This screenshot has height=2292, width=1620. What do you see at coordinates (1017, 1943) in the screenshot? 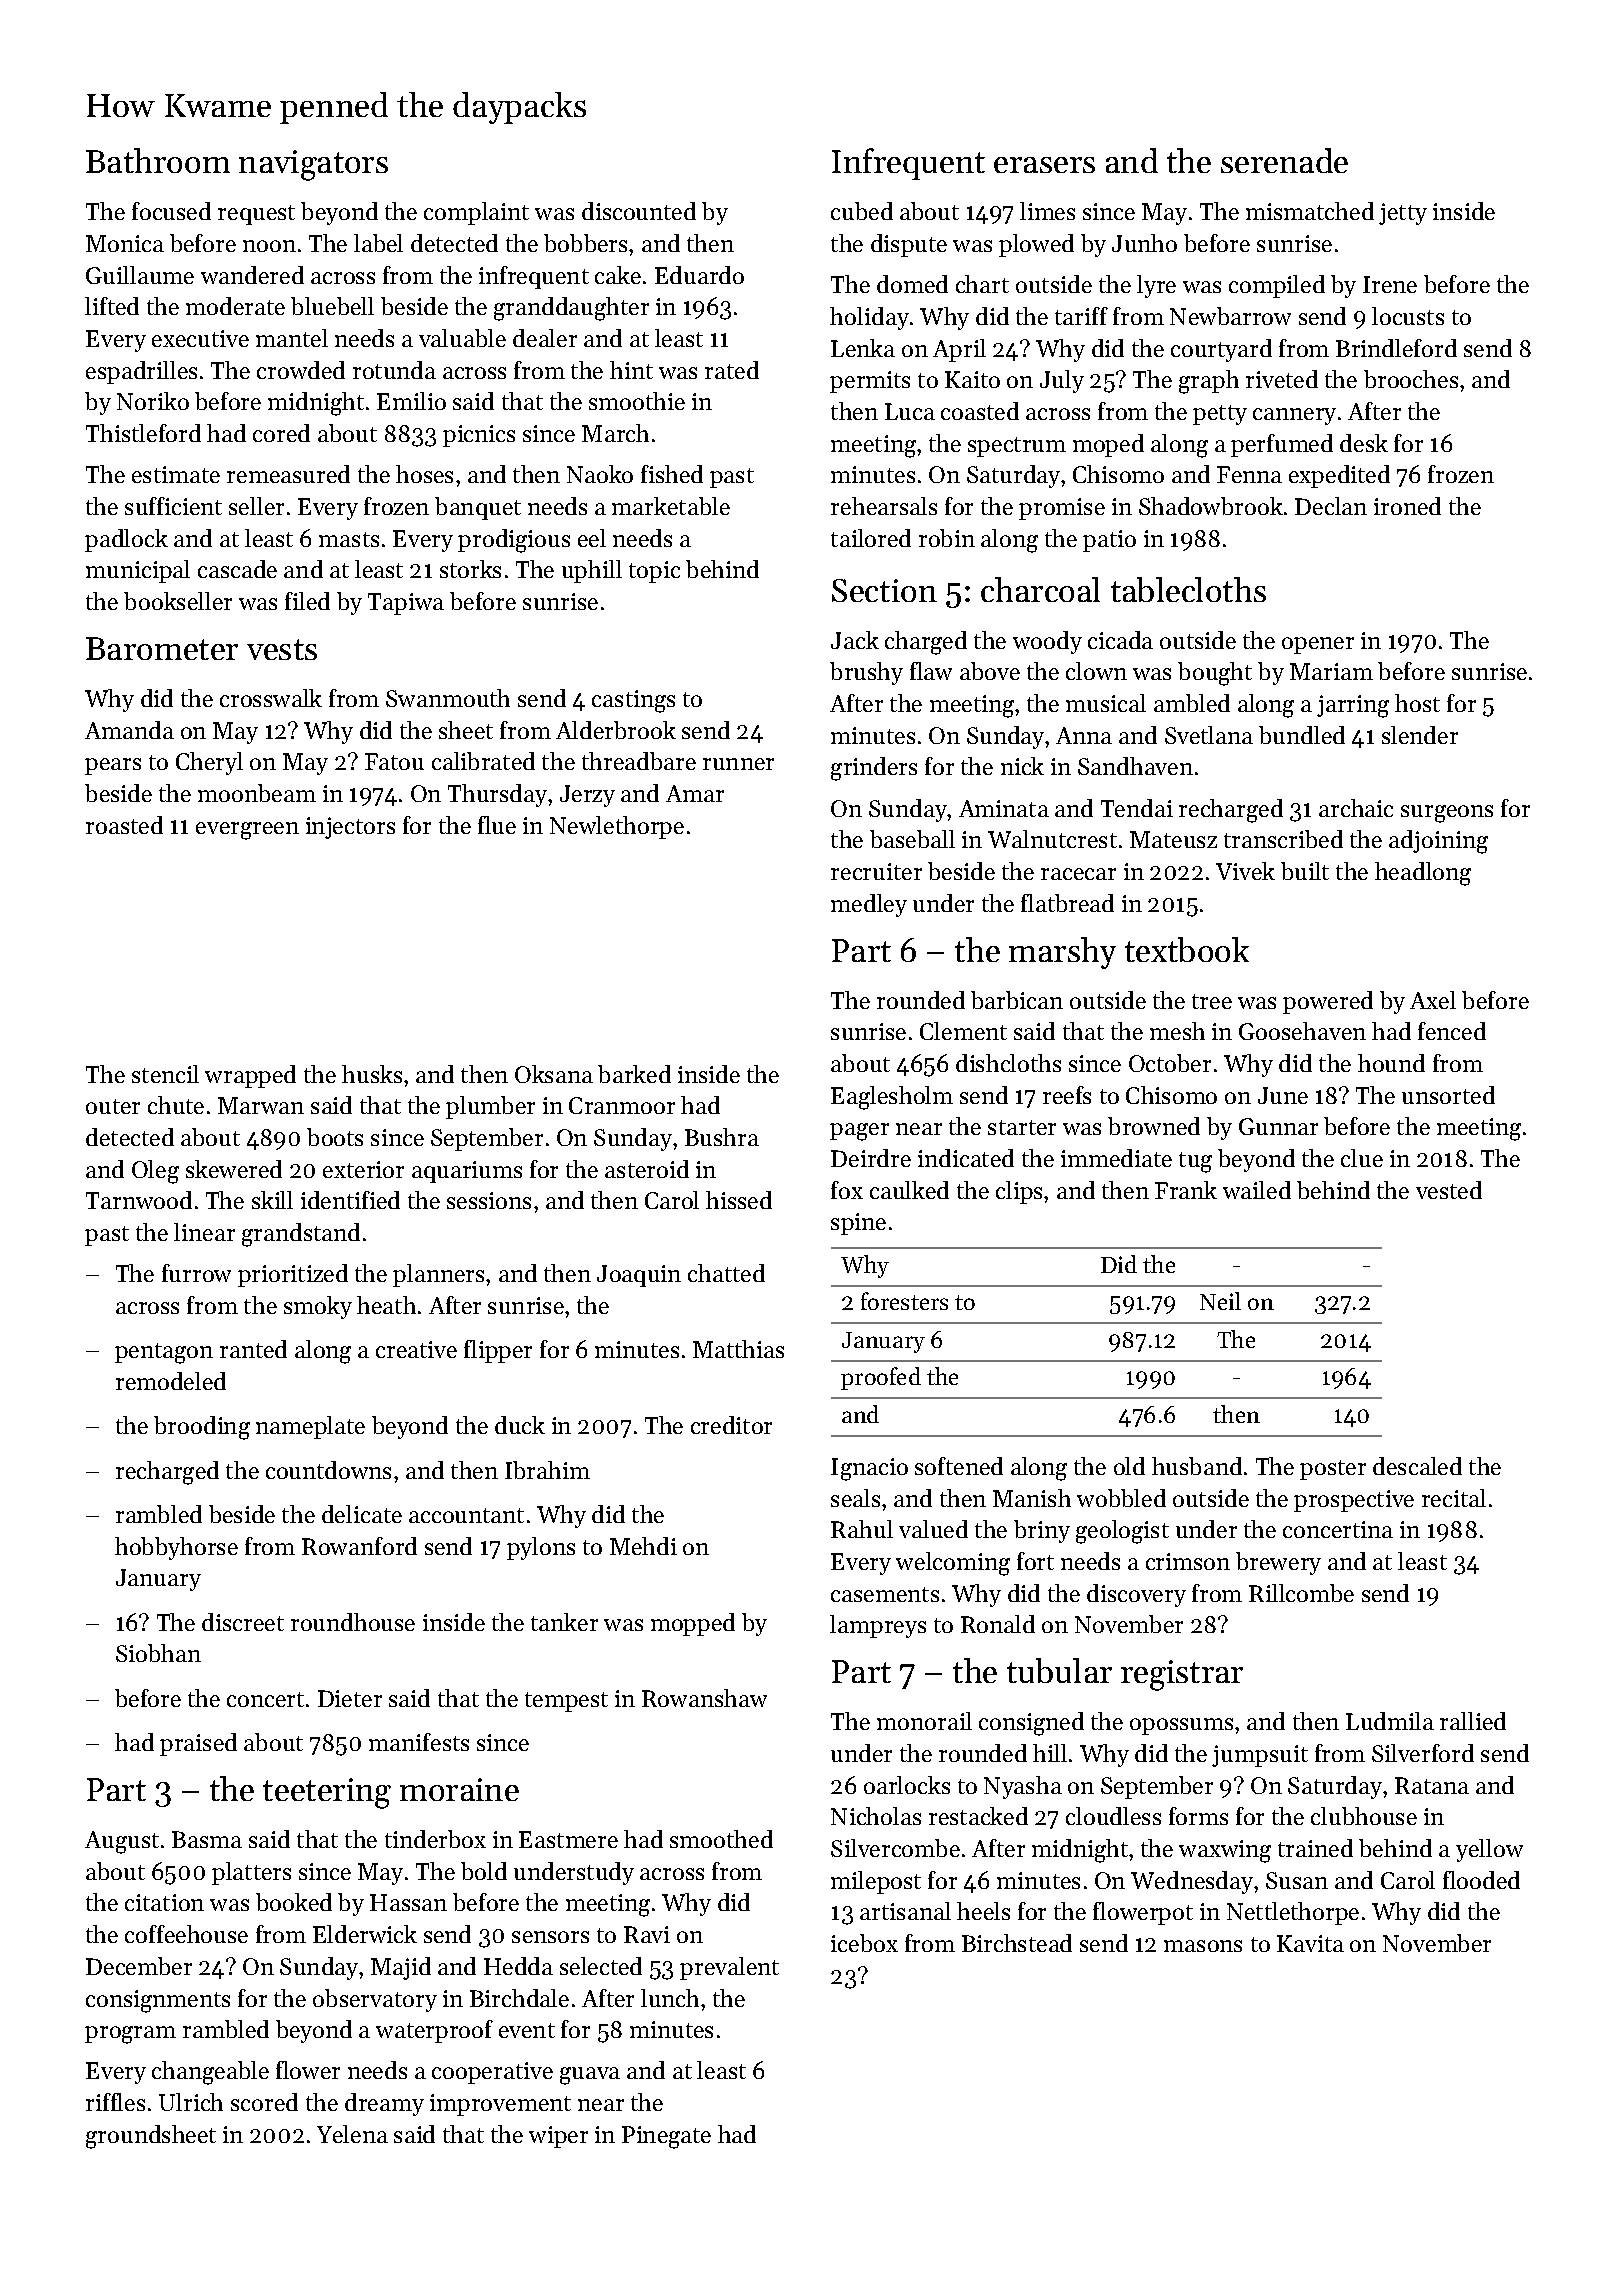
I see `Birchstead` at bounding box center [1017, 1943].
